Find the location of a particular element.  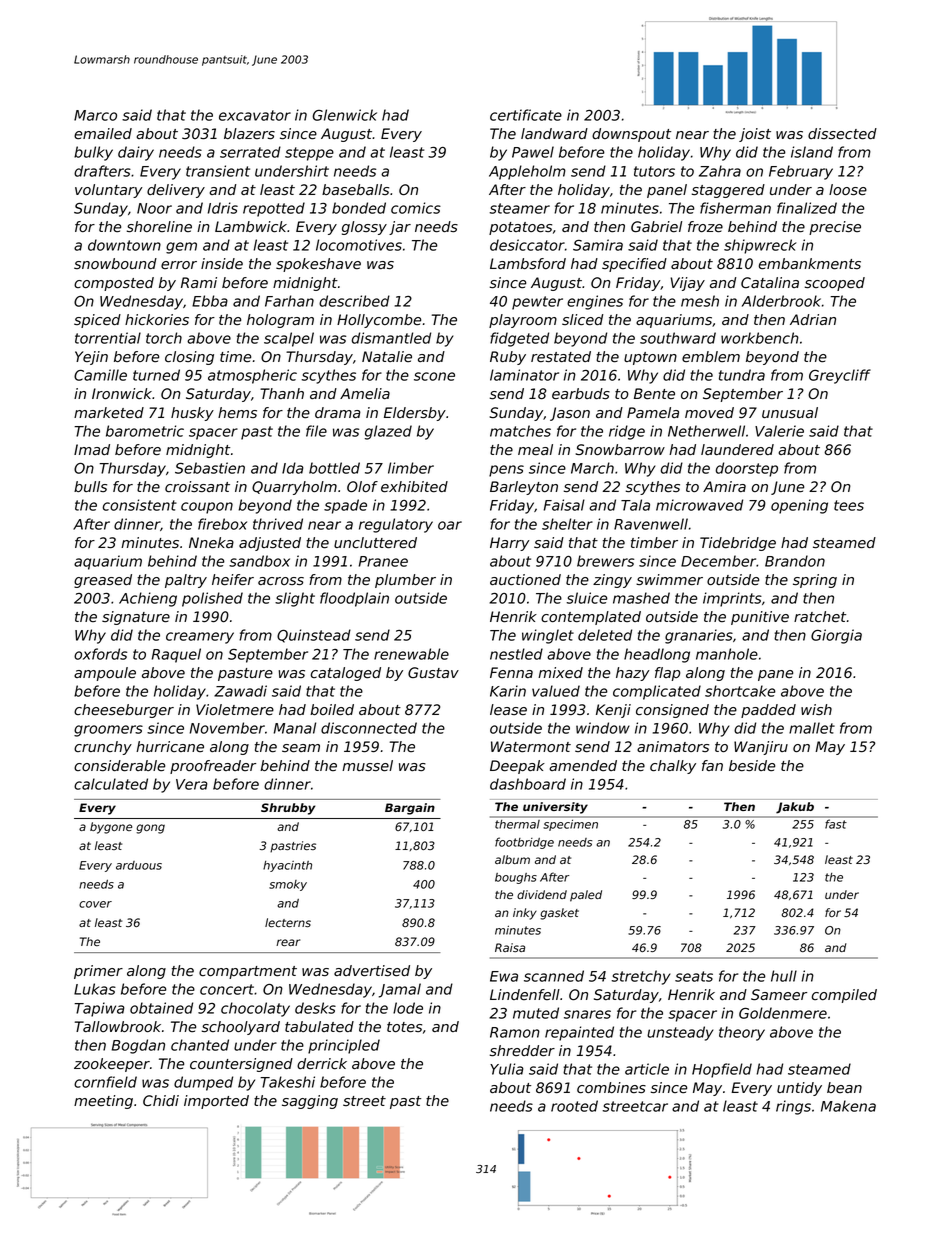

imprints is located at coordinates (732, 599).
